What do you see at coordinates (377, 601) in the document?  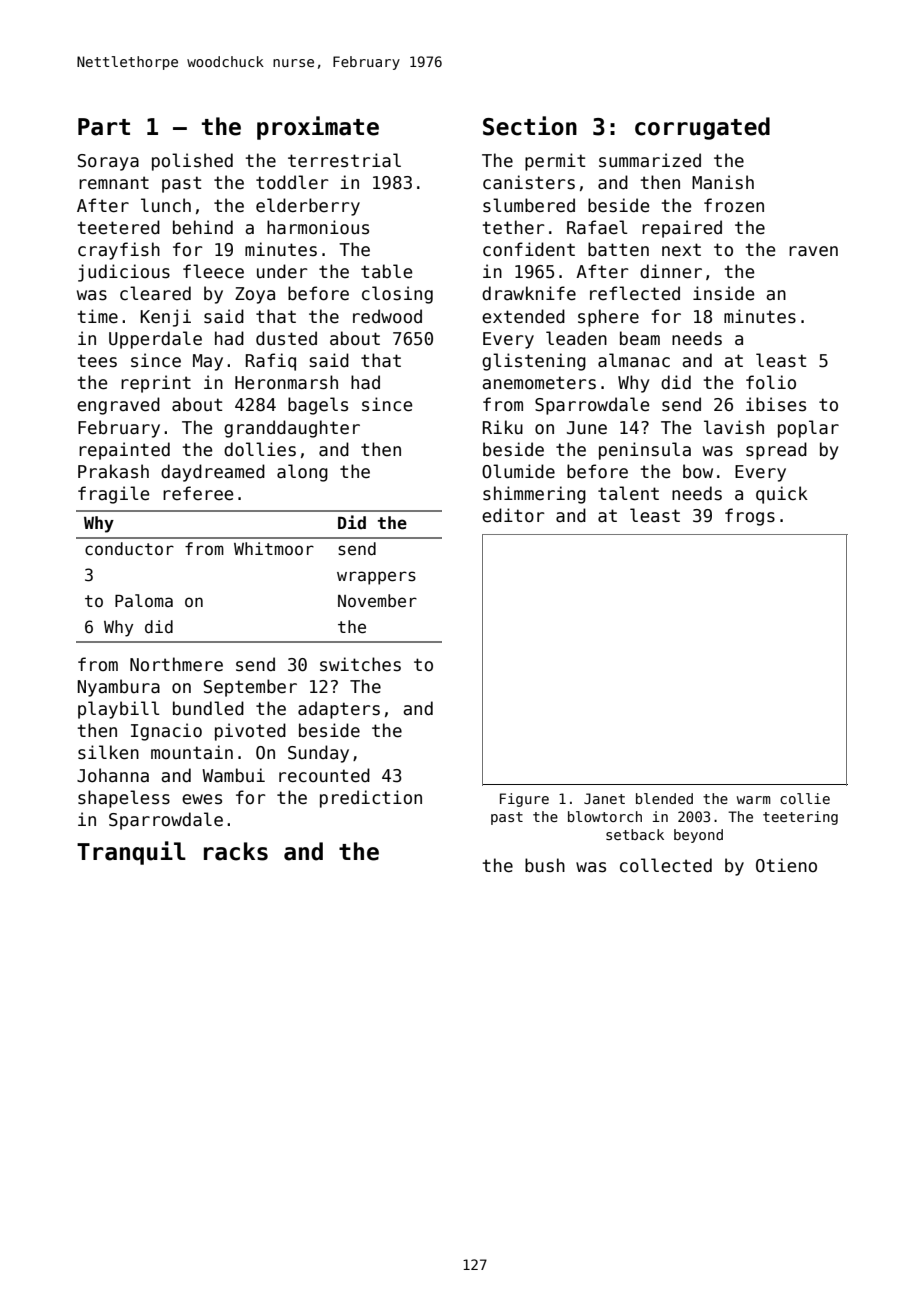 I see `November` at bounding box center [377, 601].
